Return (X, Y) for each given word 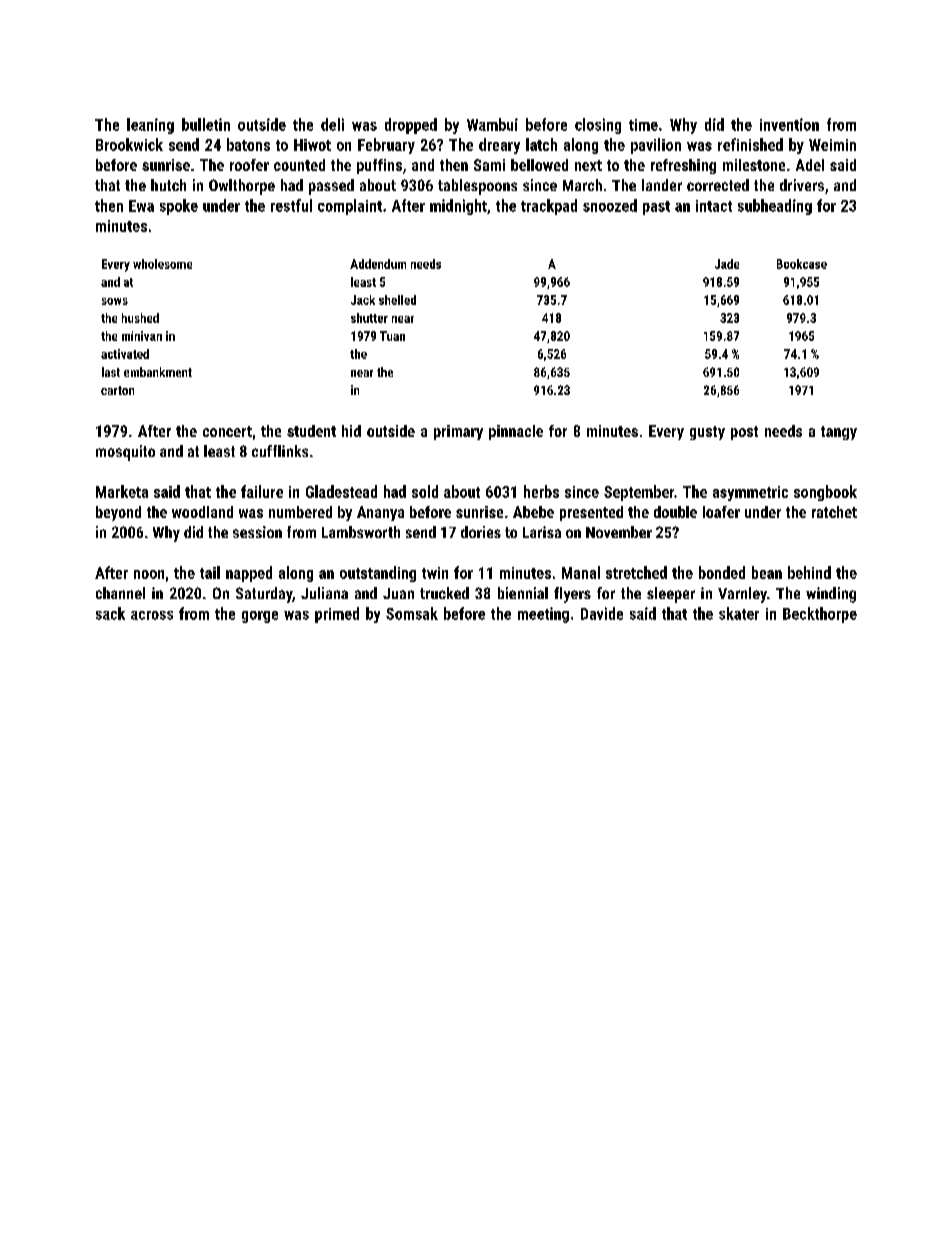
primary (458, 432)
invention (789, 124)
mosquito (125, 453)
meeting (543, 615)
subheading (775, 207)
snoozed (610, 205)
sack (110, 613)
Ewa (141, 206)
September (639, 493)
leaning (150, 126)
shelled (397, 300)
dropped (411, 126)
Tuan (392, 336)
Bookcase (802, 264)
